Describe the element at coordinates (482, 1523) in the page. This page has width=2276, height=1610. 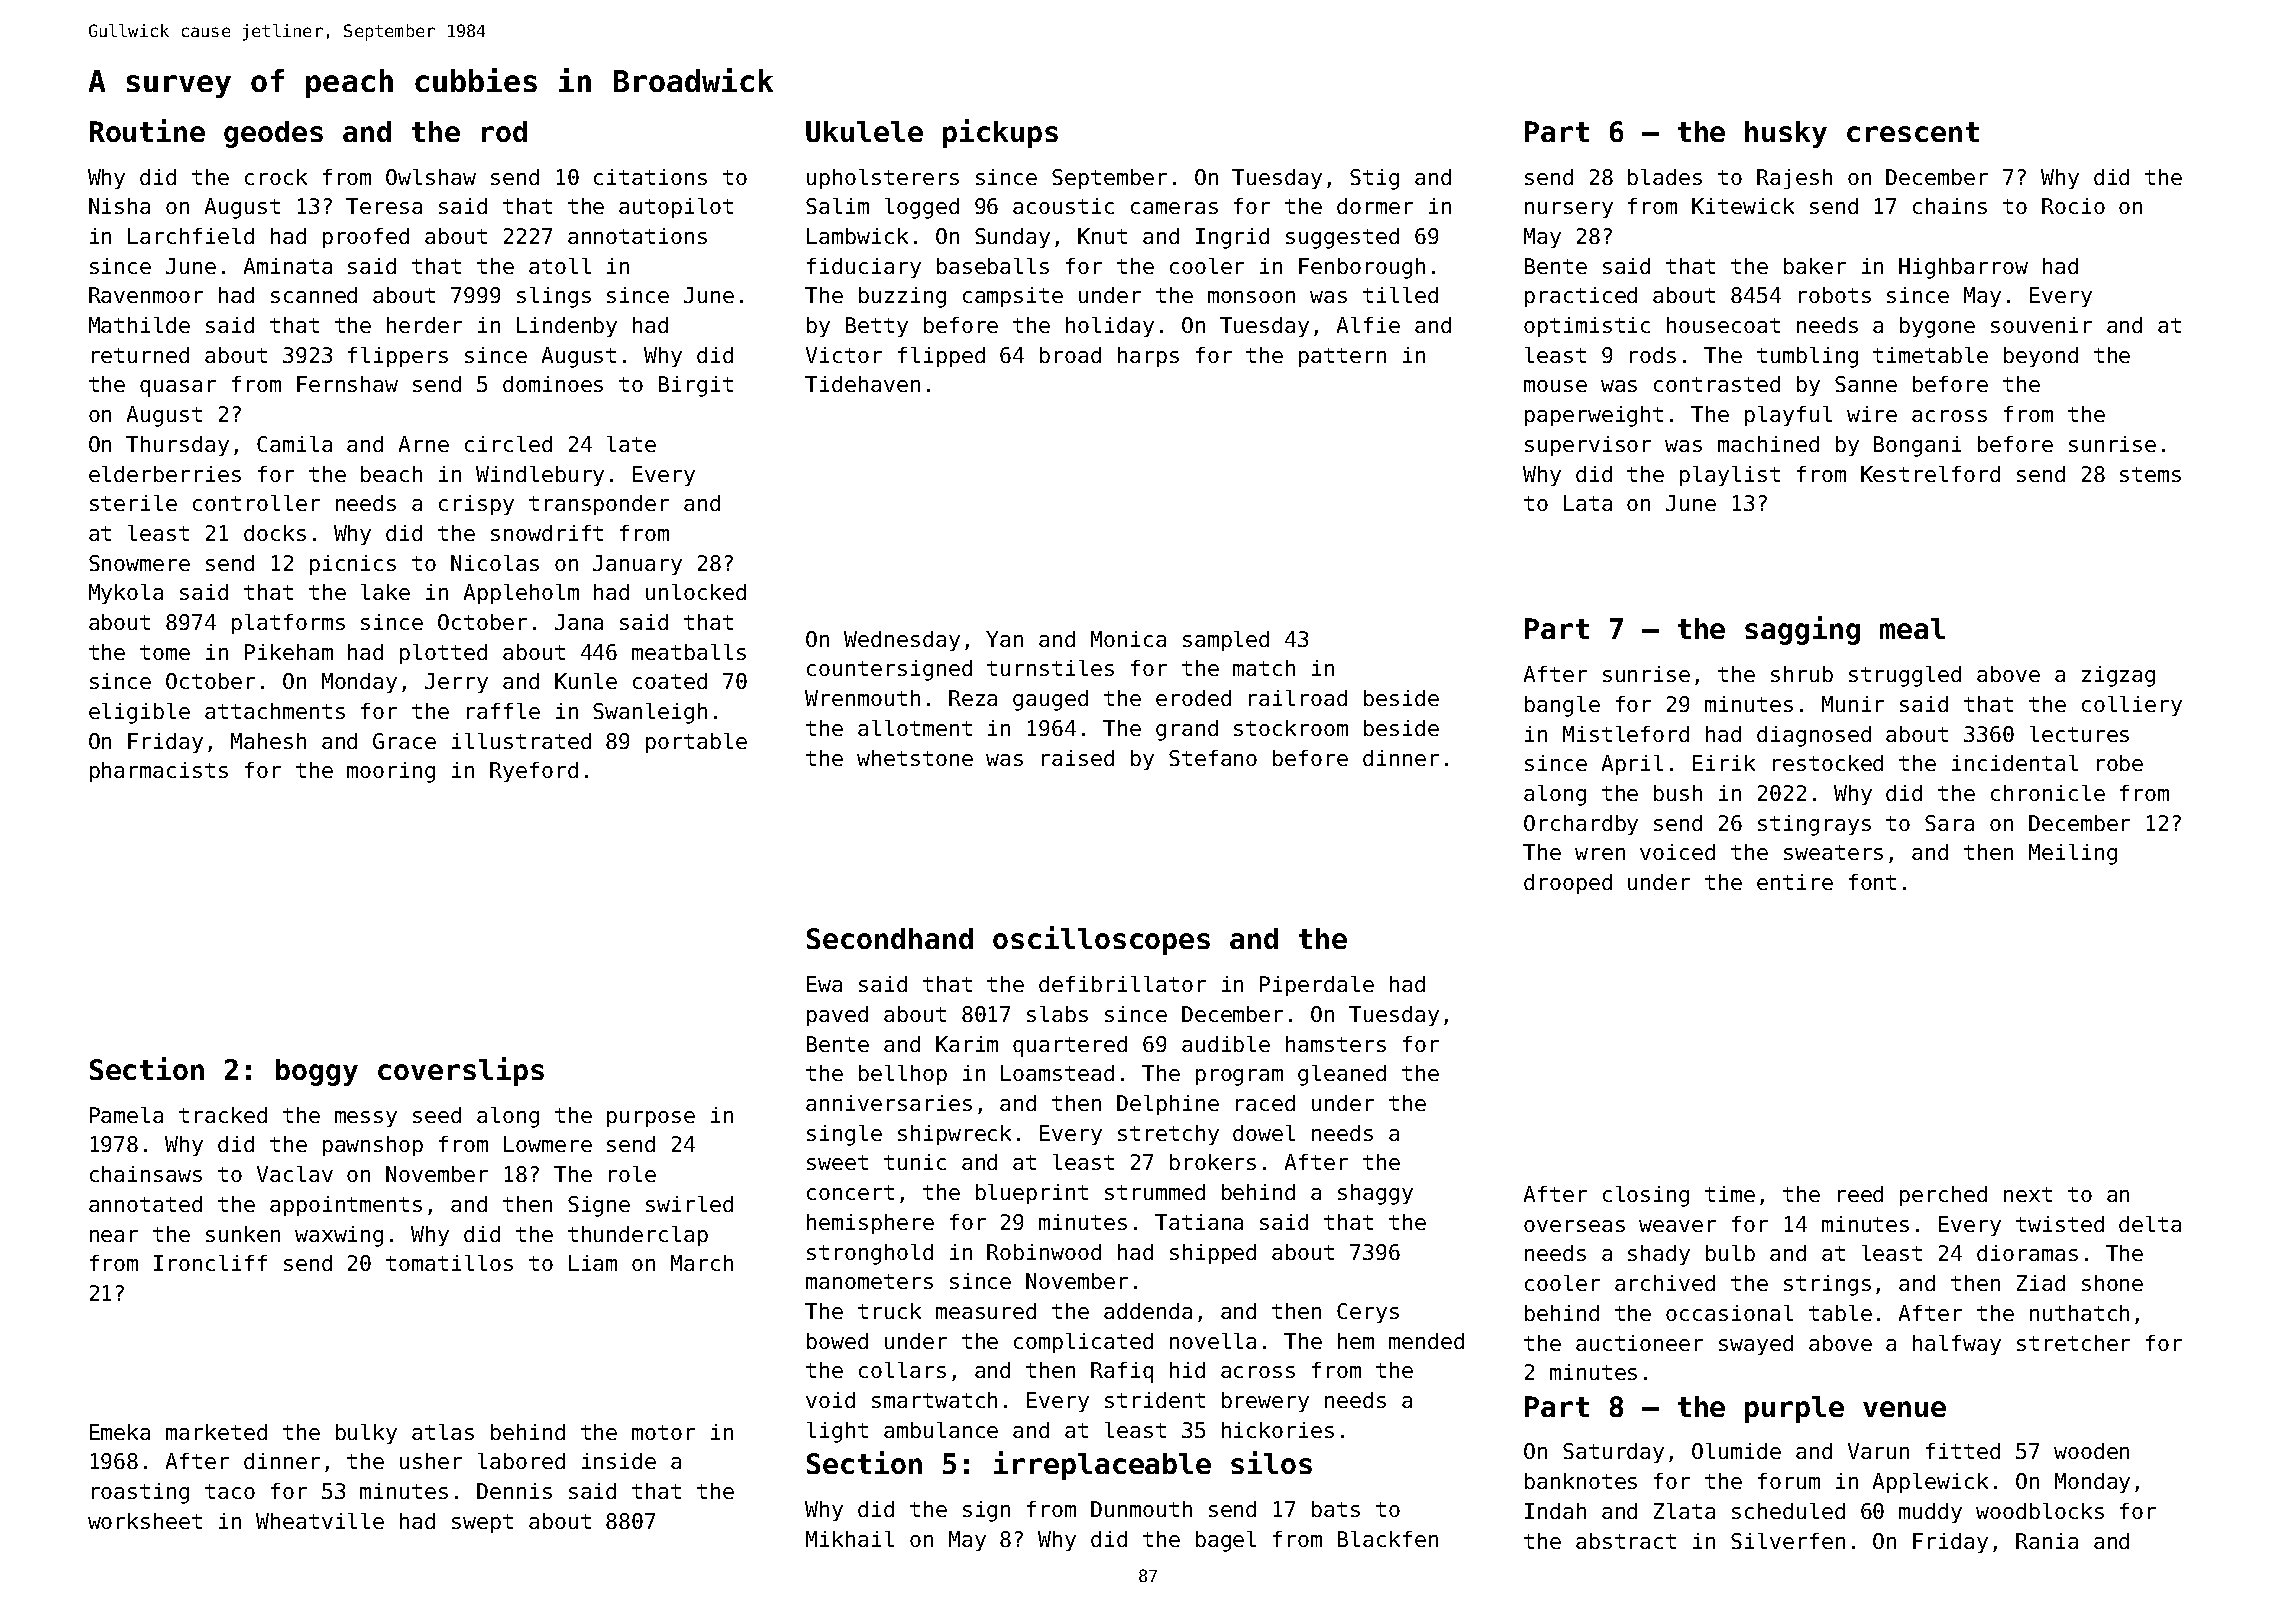
I see `swept` at that location.
